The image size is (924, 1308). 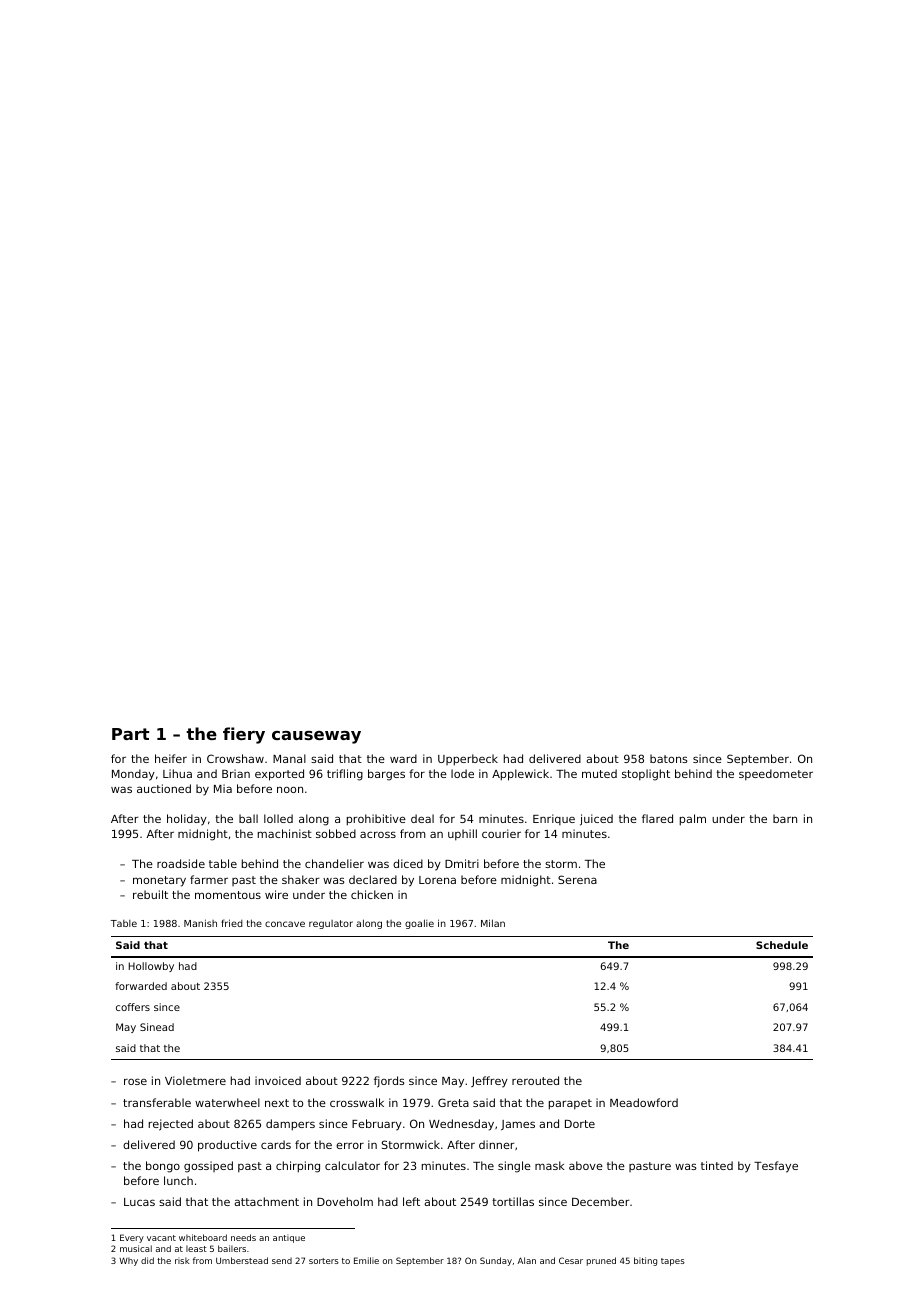 What do you see at coordinates (136, 1248) in the screenshot?
I see `musical` at bounding box center [136, 1248].
